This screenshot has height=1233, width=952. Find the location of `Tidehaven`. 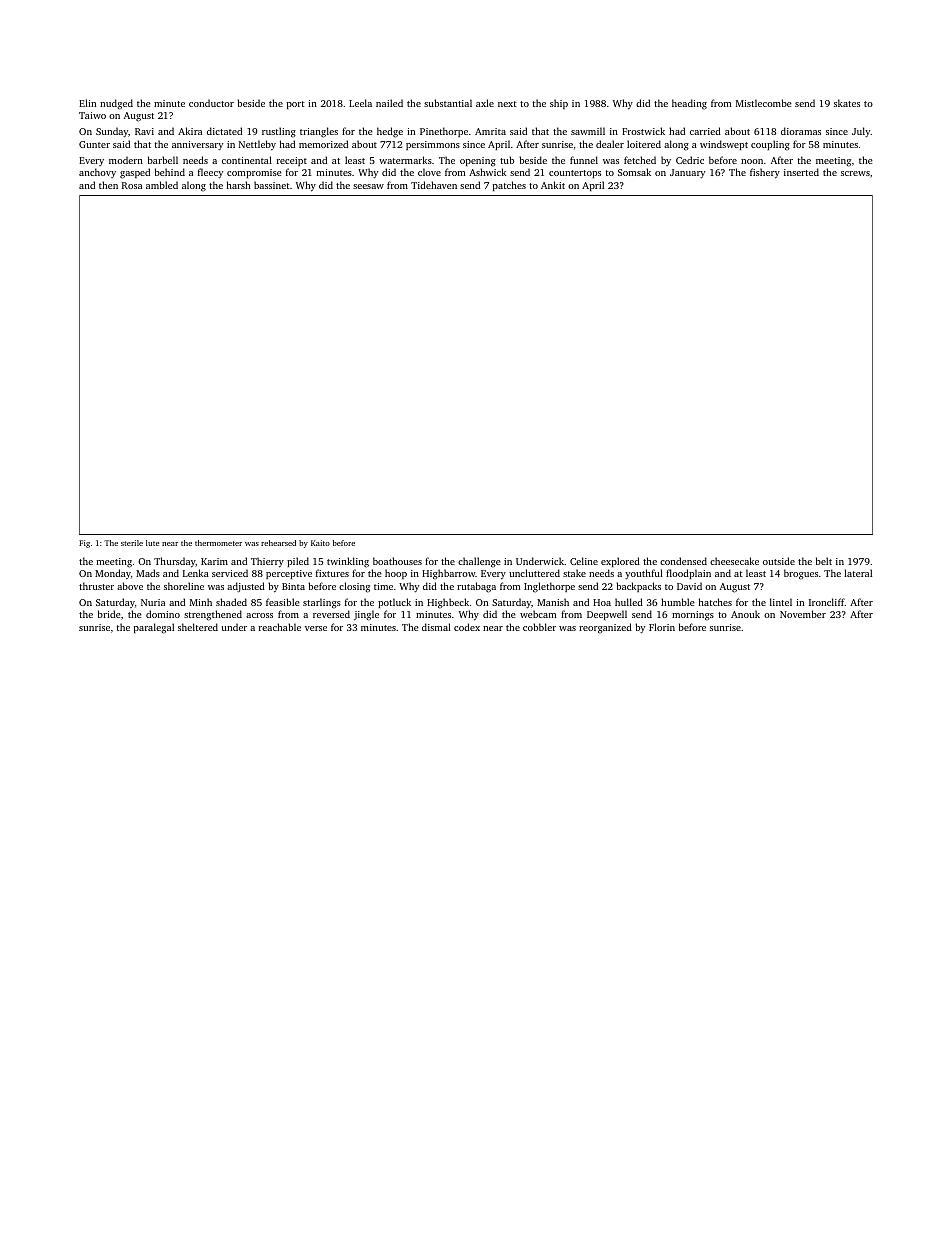

Tidehaven is located at coordinates (434, 185).
